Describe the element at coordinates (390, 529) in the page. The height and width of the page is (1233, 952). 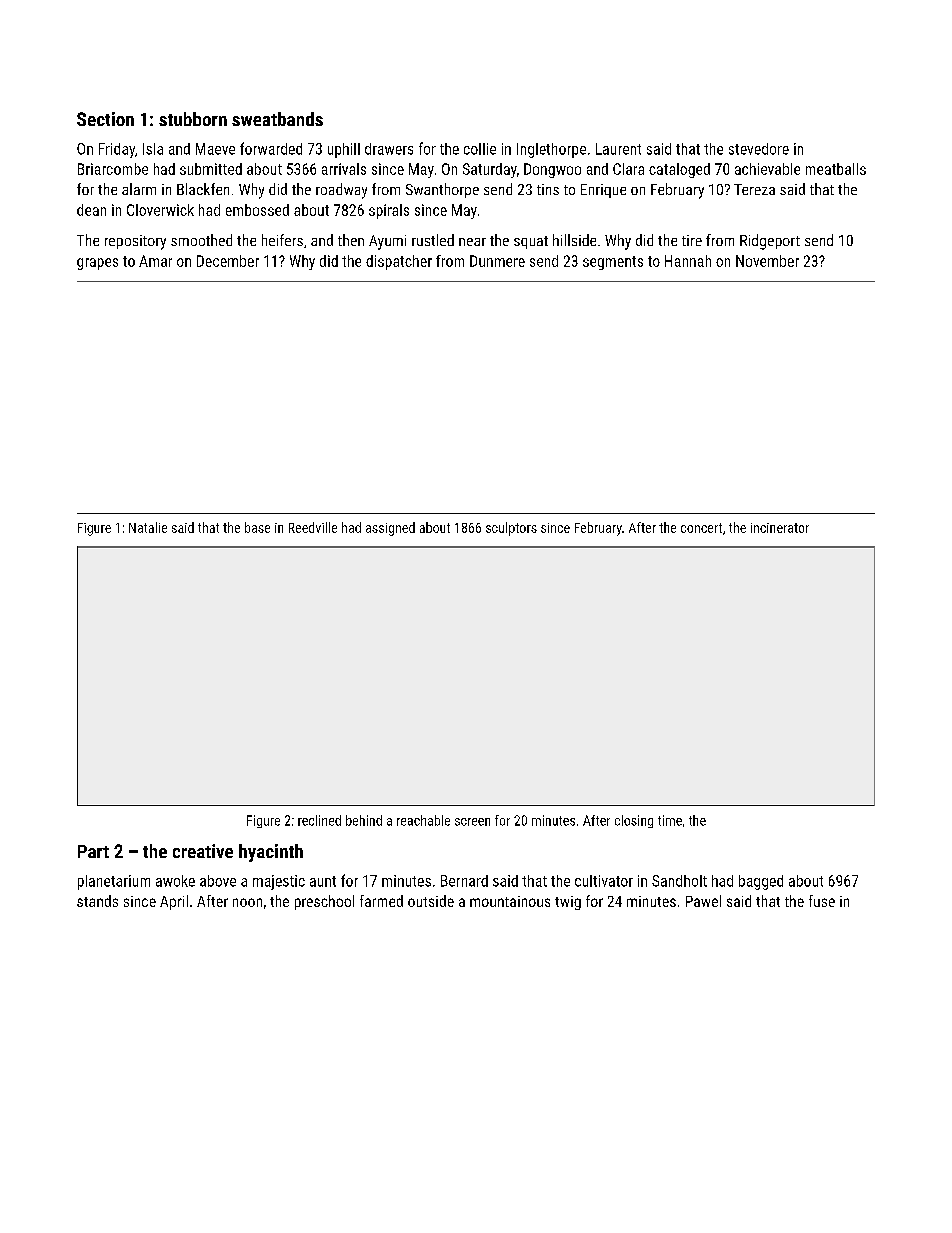
I see `assigned` at that location.
